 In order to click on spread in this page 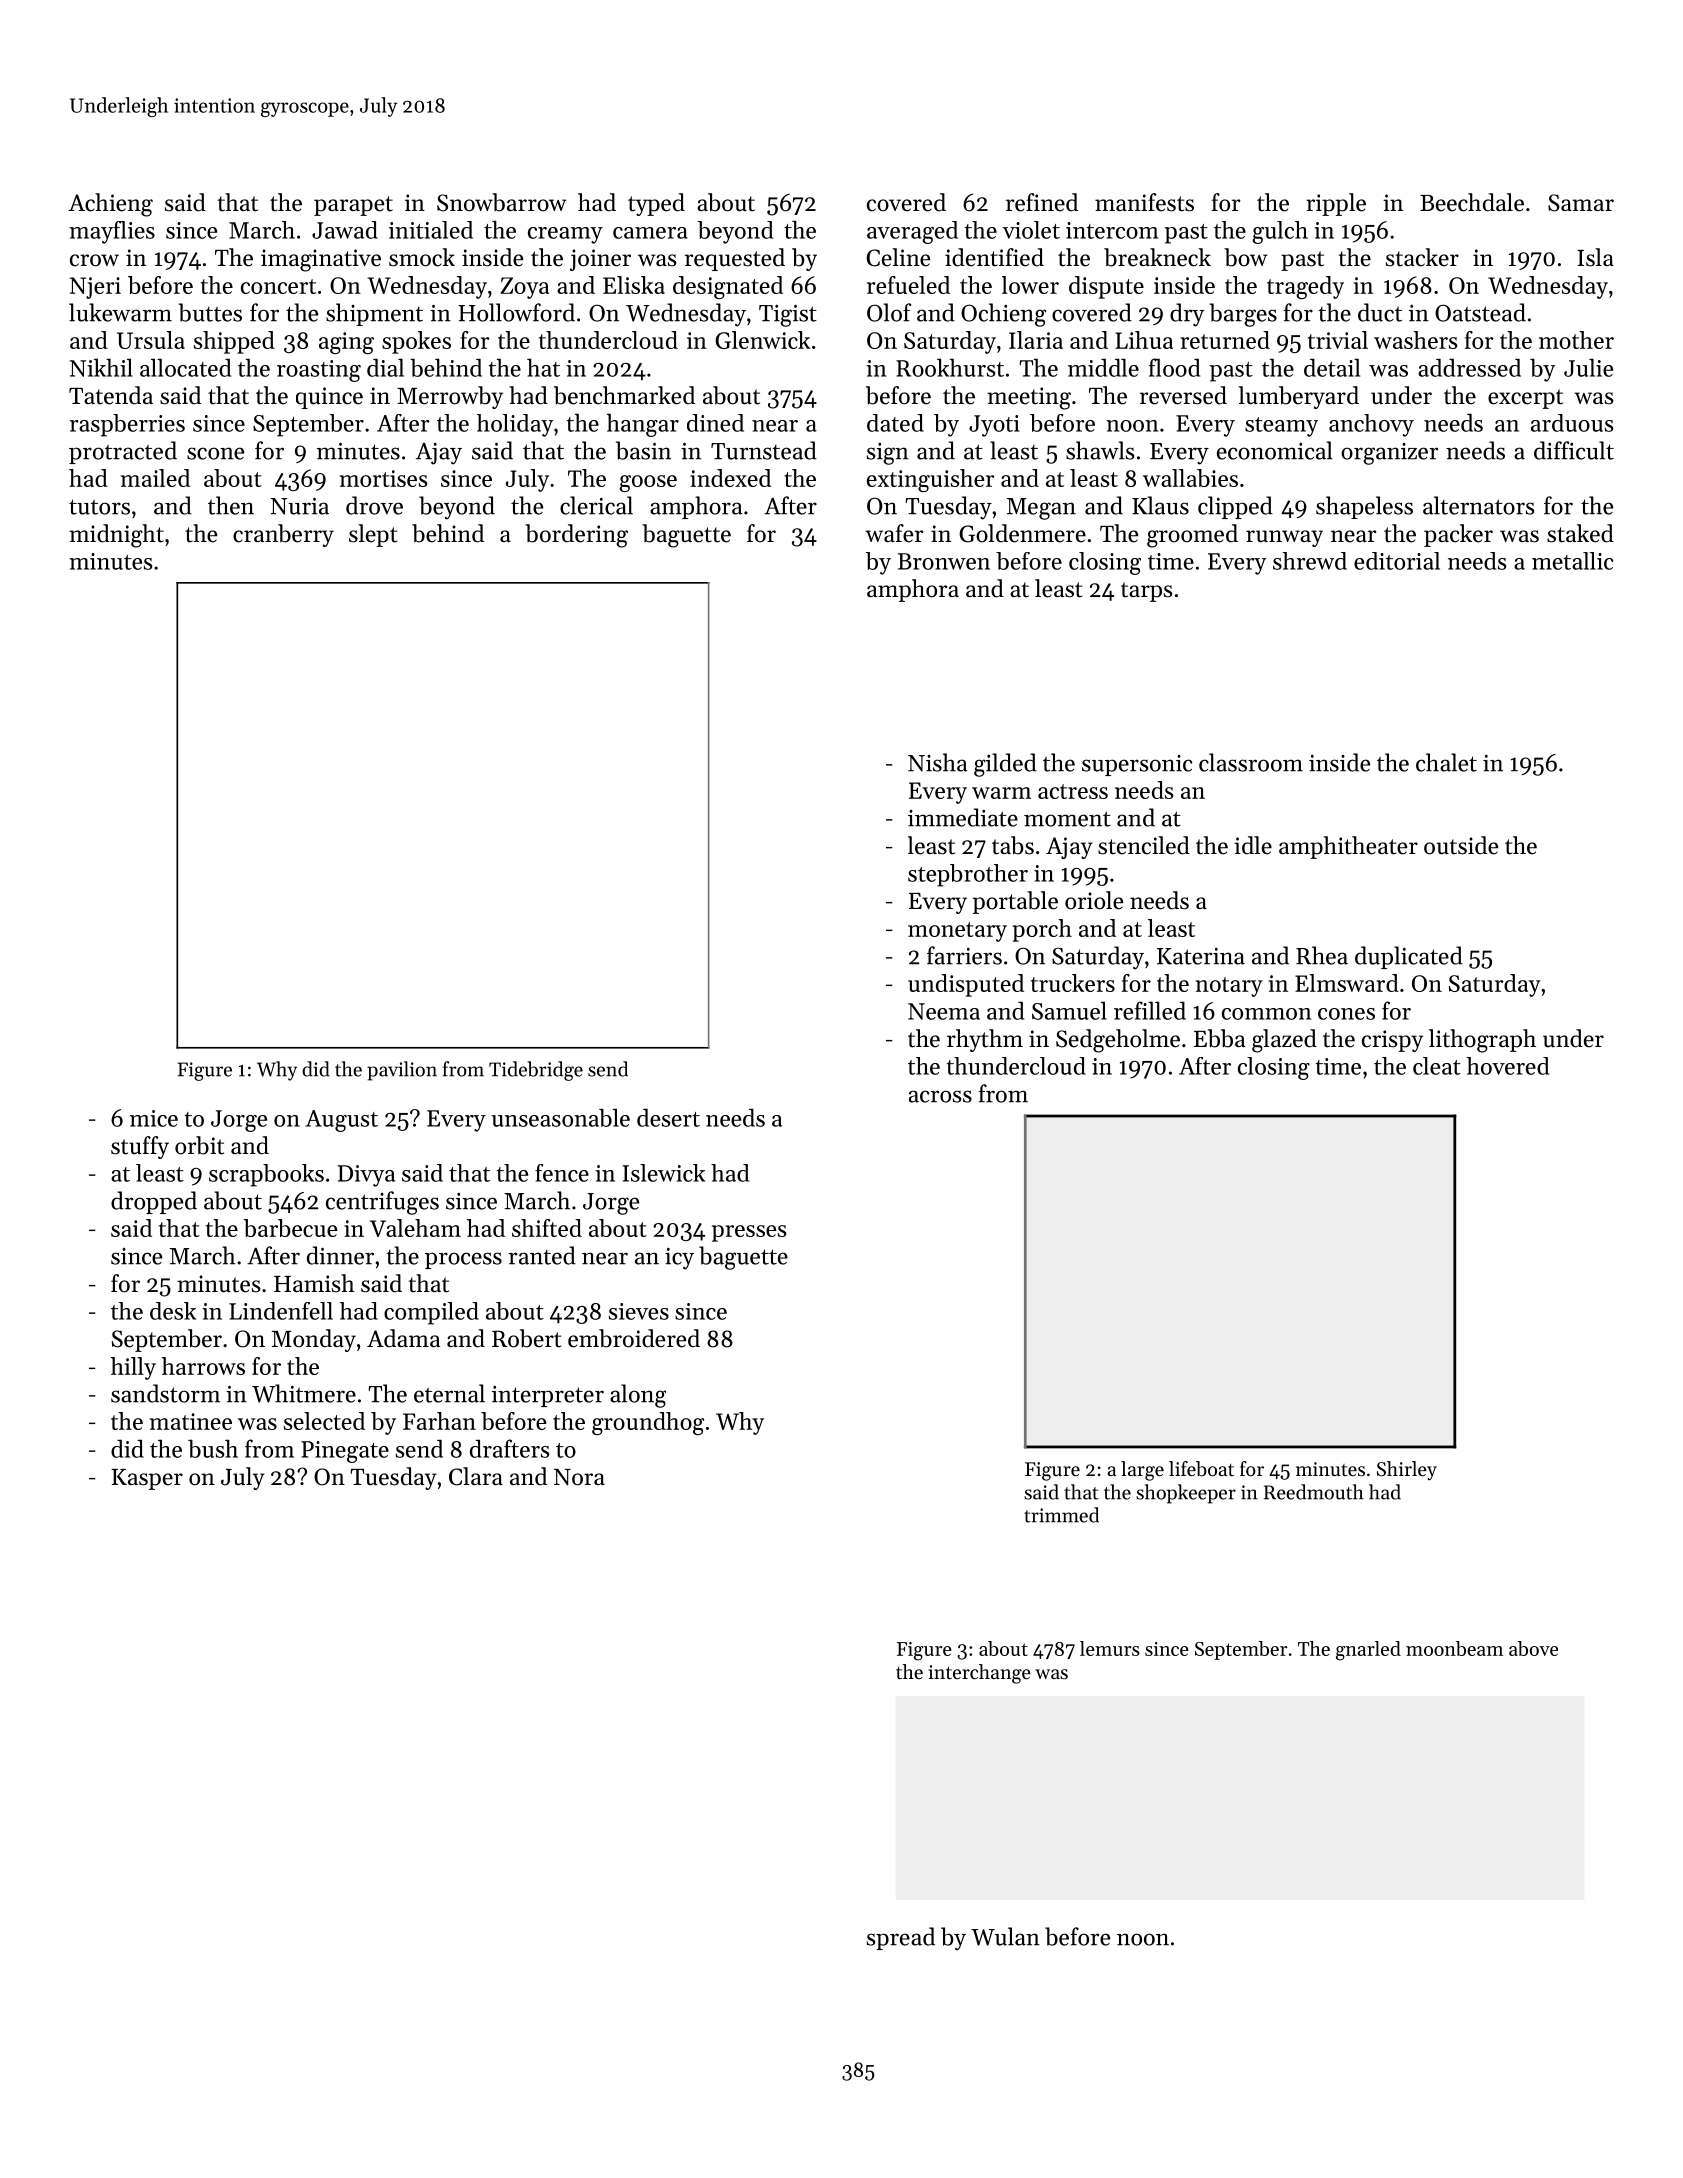, I will do `click(901, 1938)`.
